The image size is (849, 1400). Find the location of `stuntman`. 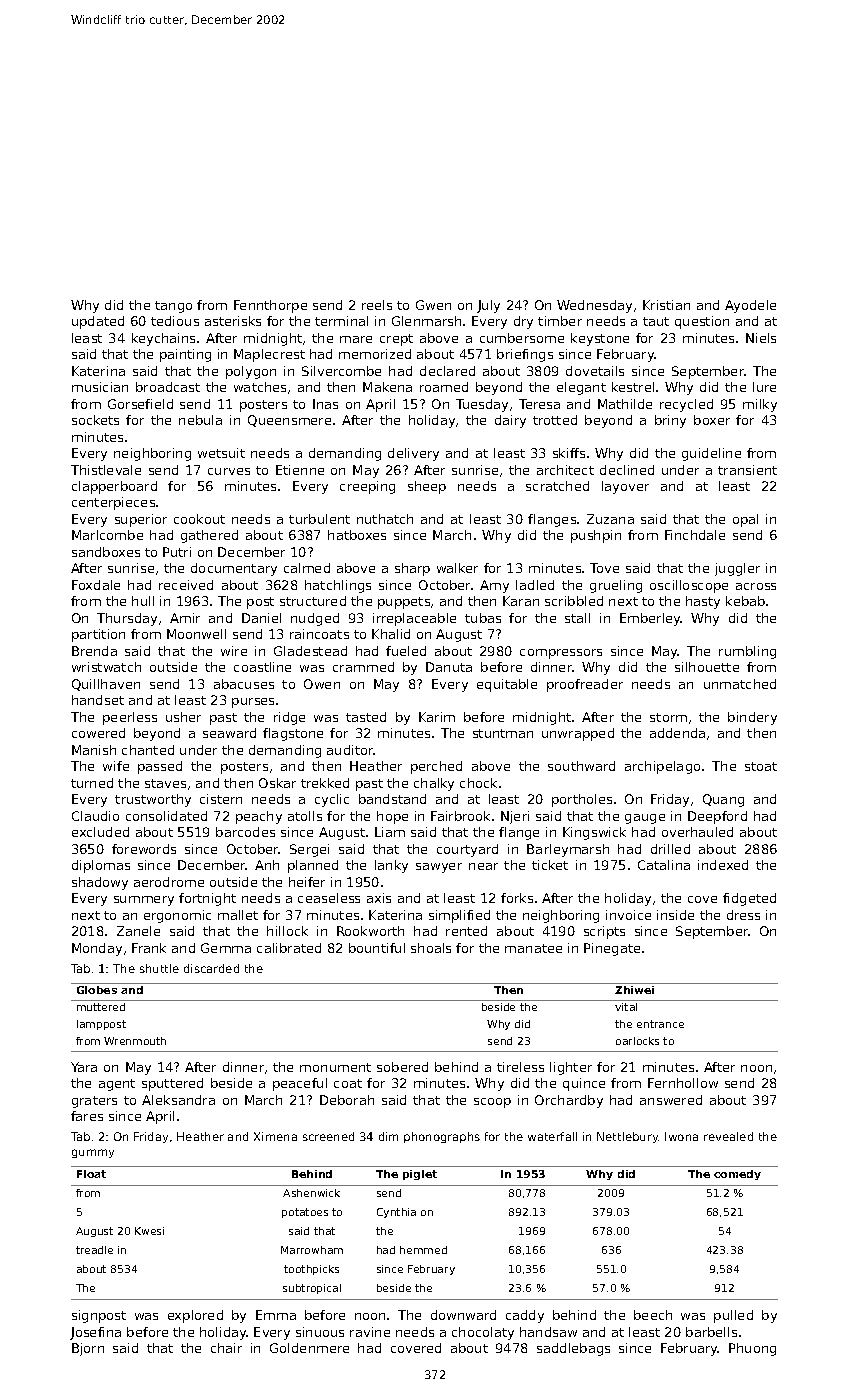

stuntman is located at coordinates (503, 733).
